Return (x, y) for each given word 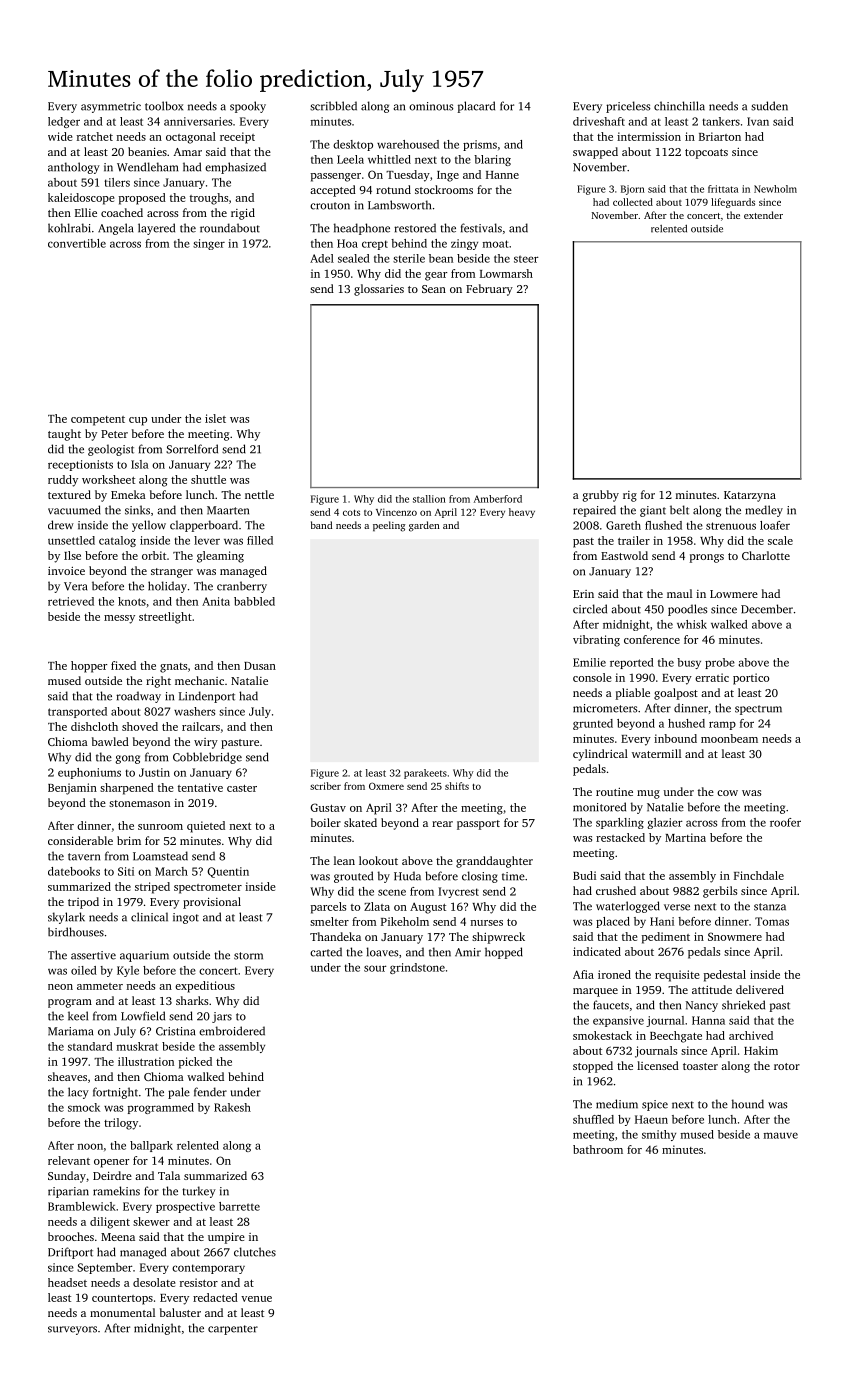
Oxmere (386, 786)
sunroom (160, 827)
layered (156, 229)
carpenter (233, 1330)
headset (67, 1282)
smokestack (602, 1035)
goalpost (676, 694)
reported (632, 663)
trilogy (121, 1124)
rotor (787, 1066)
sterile (409, 258)
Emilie (589, 662)
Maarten (228, 510)
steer (526, 259)
